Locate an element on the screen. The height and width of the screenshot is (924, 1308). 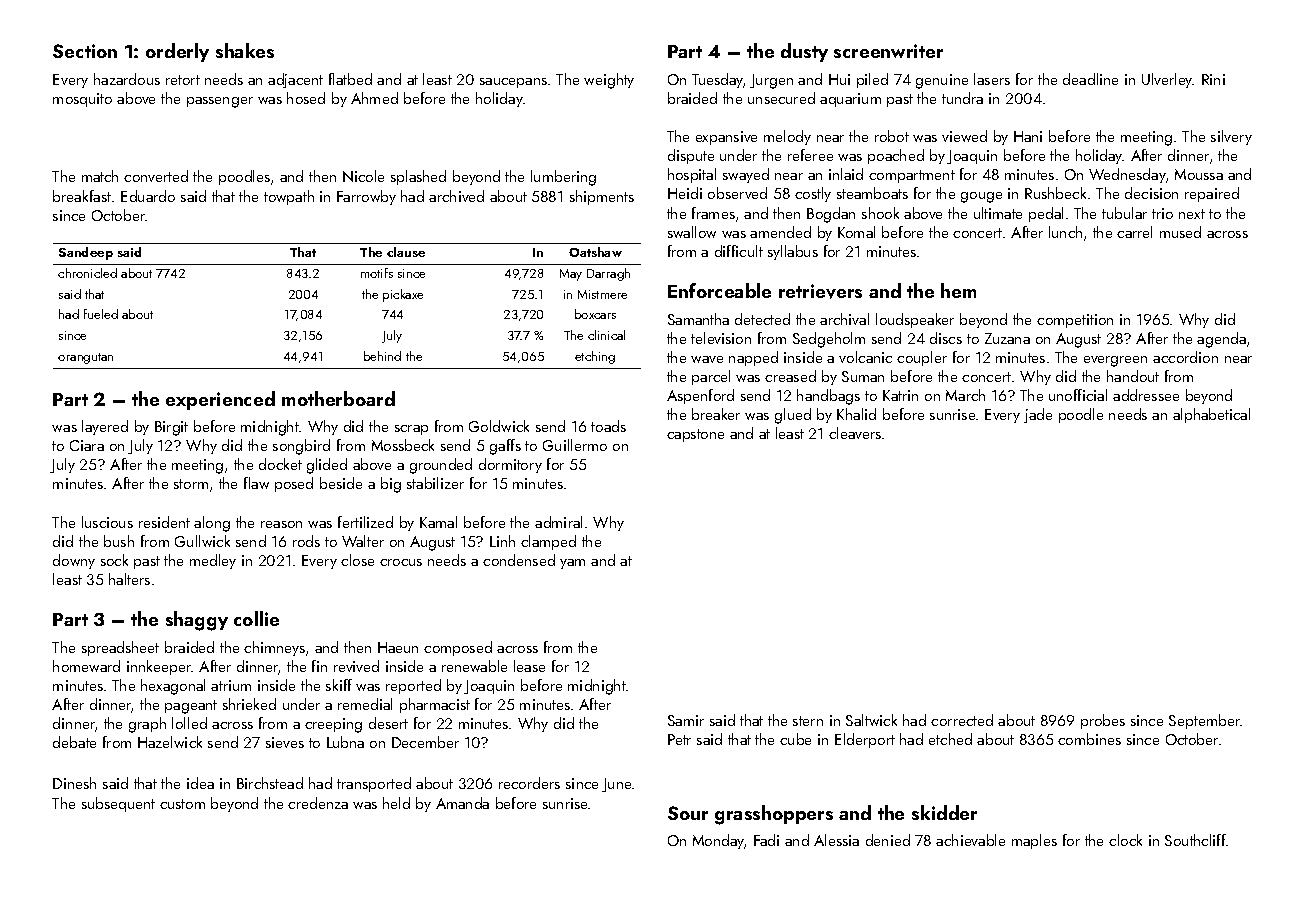
Section is located at coordinates (85, 51).
